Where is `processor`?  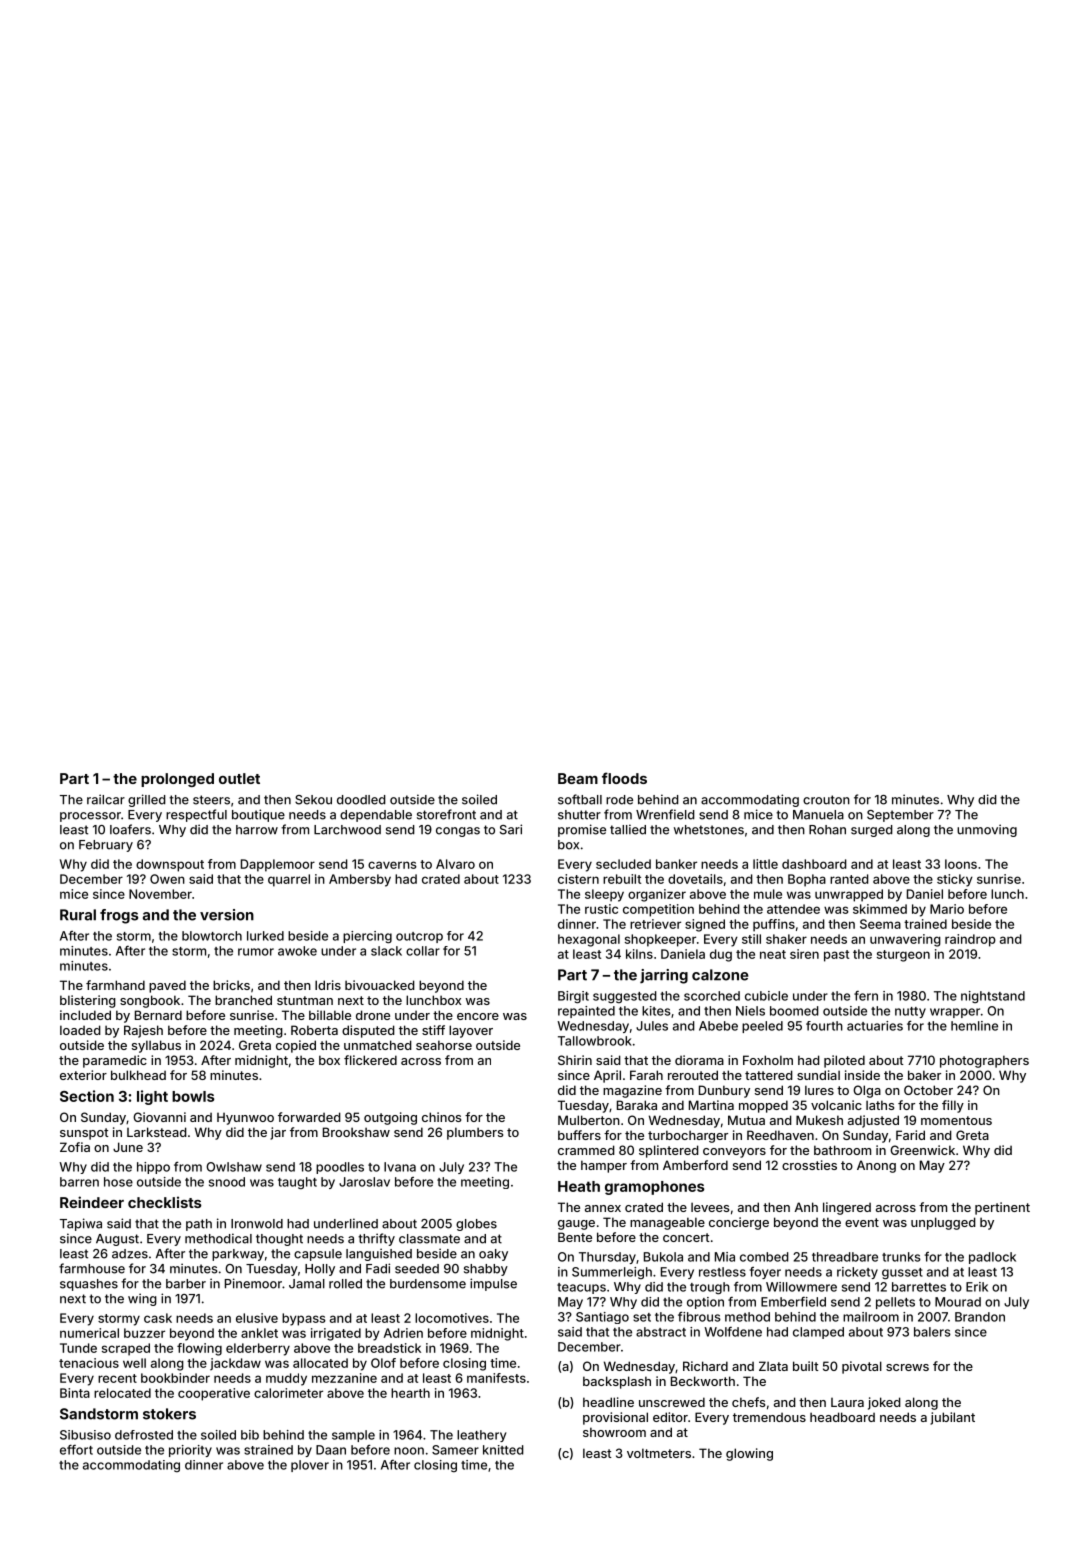
processor is located at coordinates (90, 817).
